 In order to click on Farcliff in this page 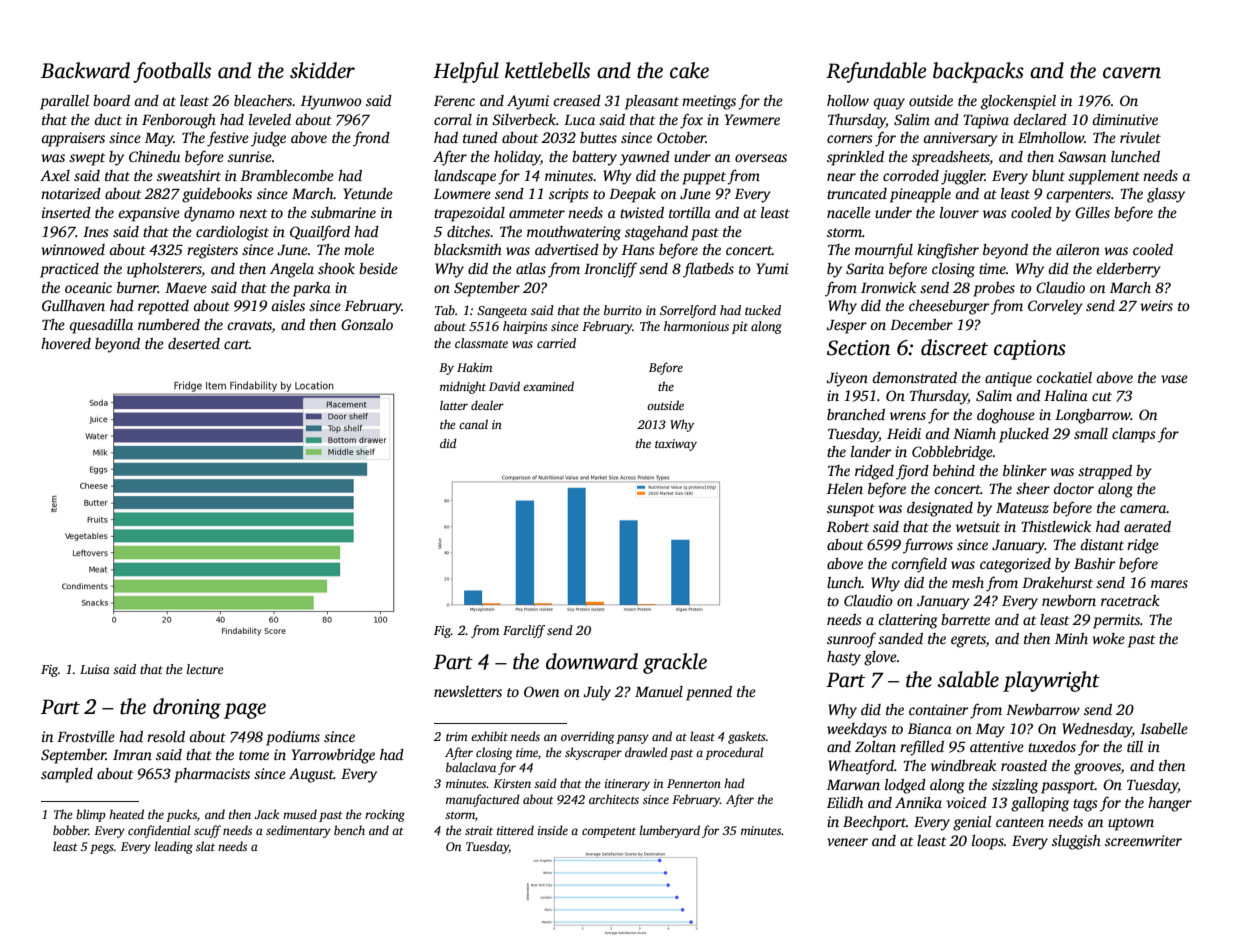, I will do `click(524, 631)`.
